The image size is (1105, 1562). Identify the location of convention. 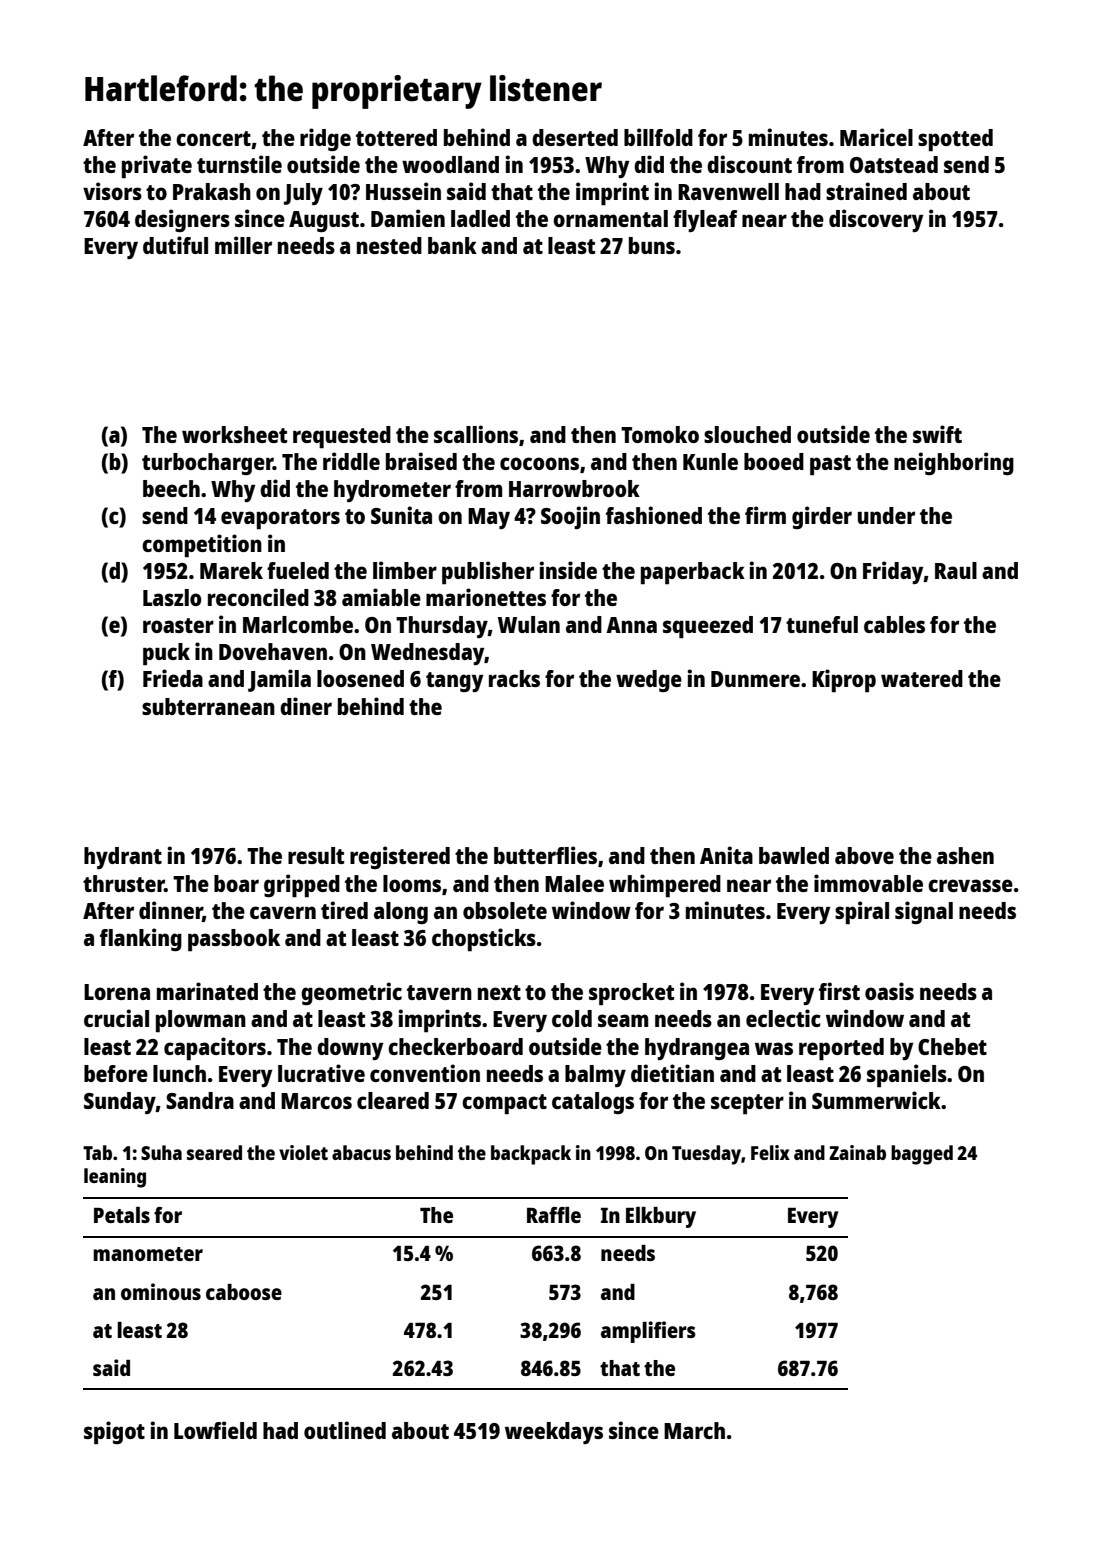
(425, 1073).
